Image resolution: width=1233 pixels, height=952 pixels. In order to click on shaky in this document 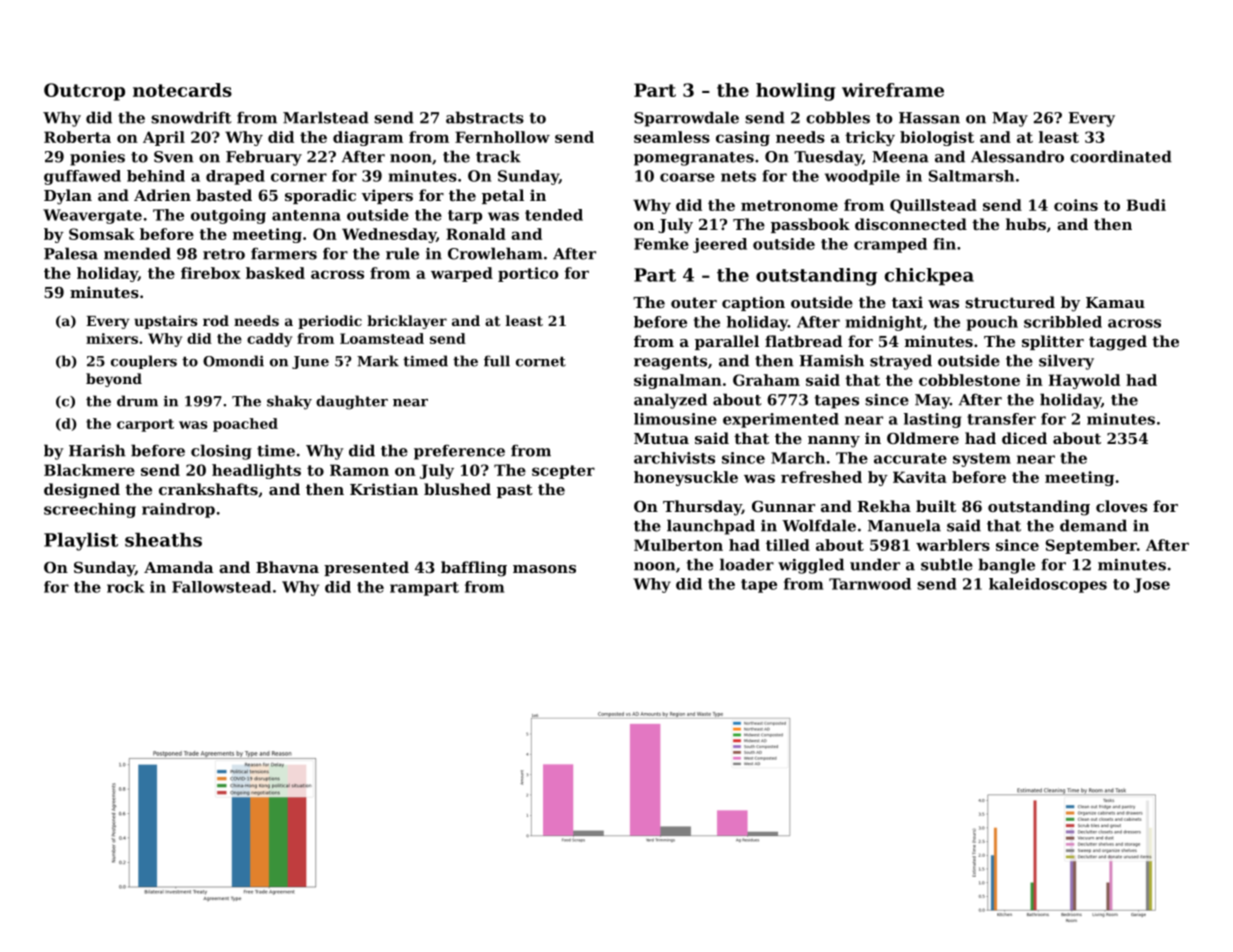, I will do `click(289, 402)`.
